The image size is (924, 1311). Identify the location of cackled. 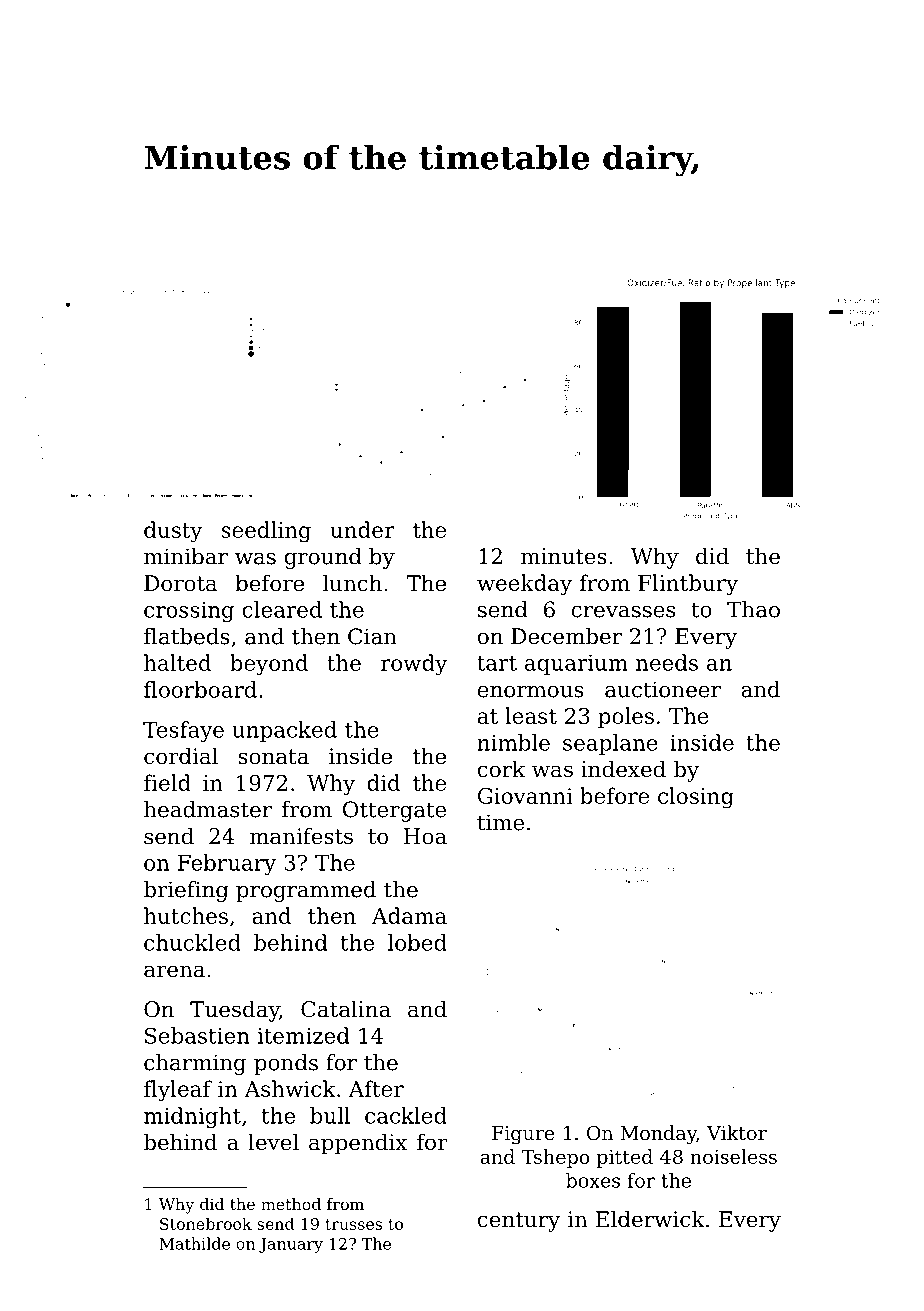
(406, 1115).
